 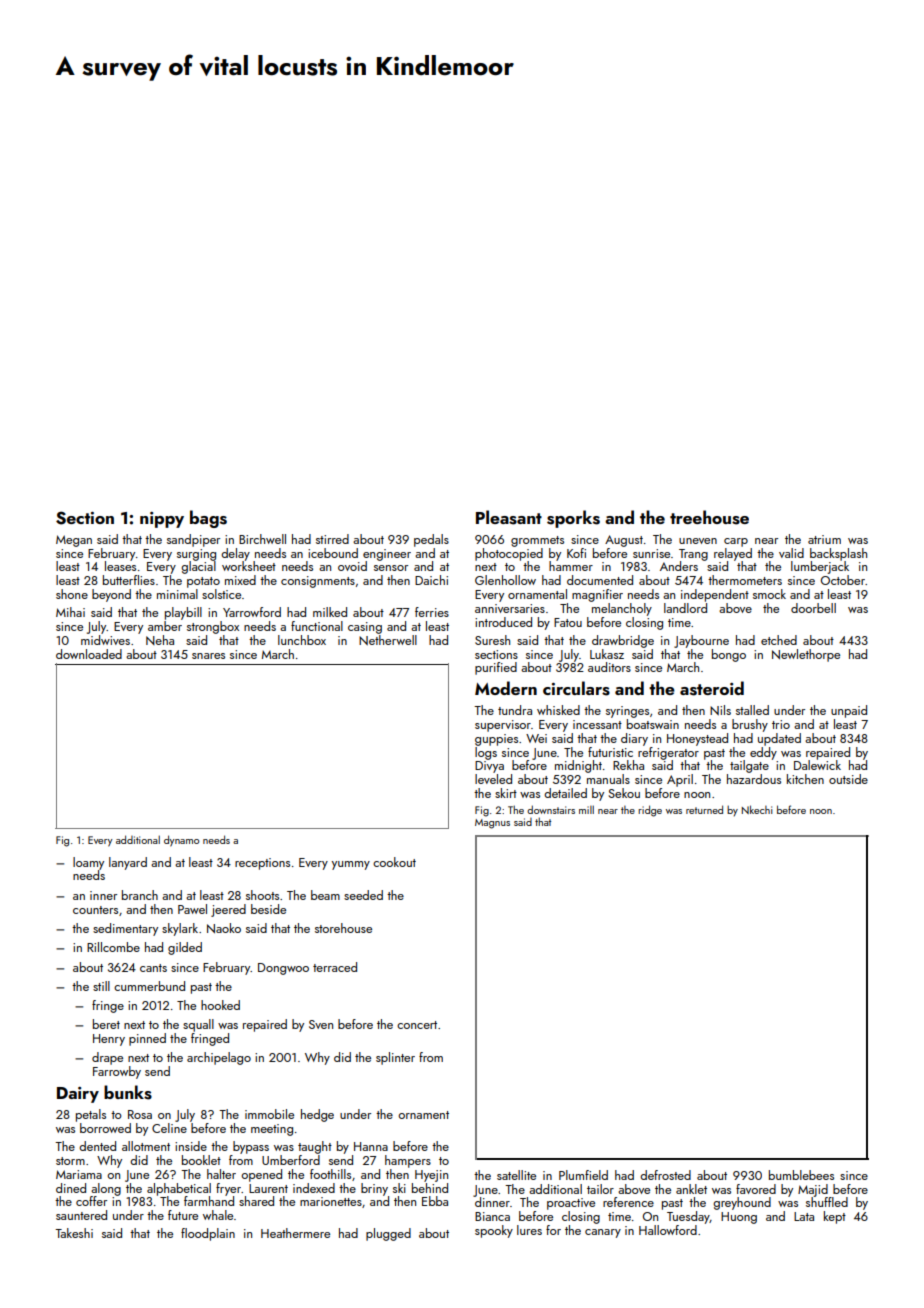 What do you see at coordinates (578, 766) in the screenshot?
I see `midnight` at bounding box center [578, 766].
